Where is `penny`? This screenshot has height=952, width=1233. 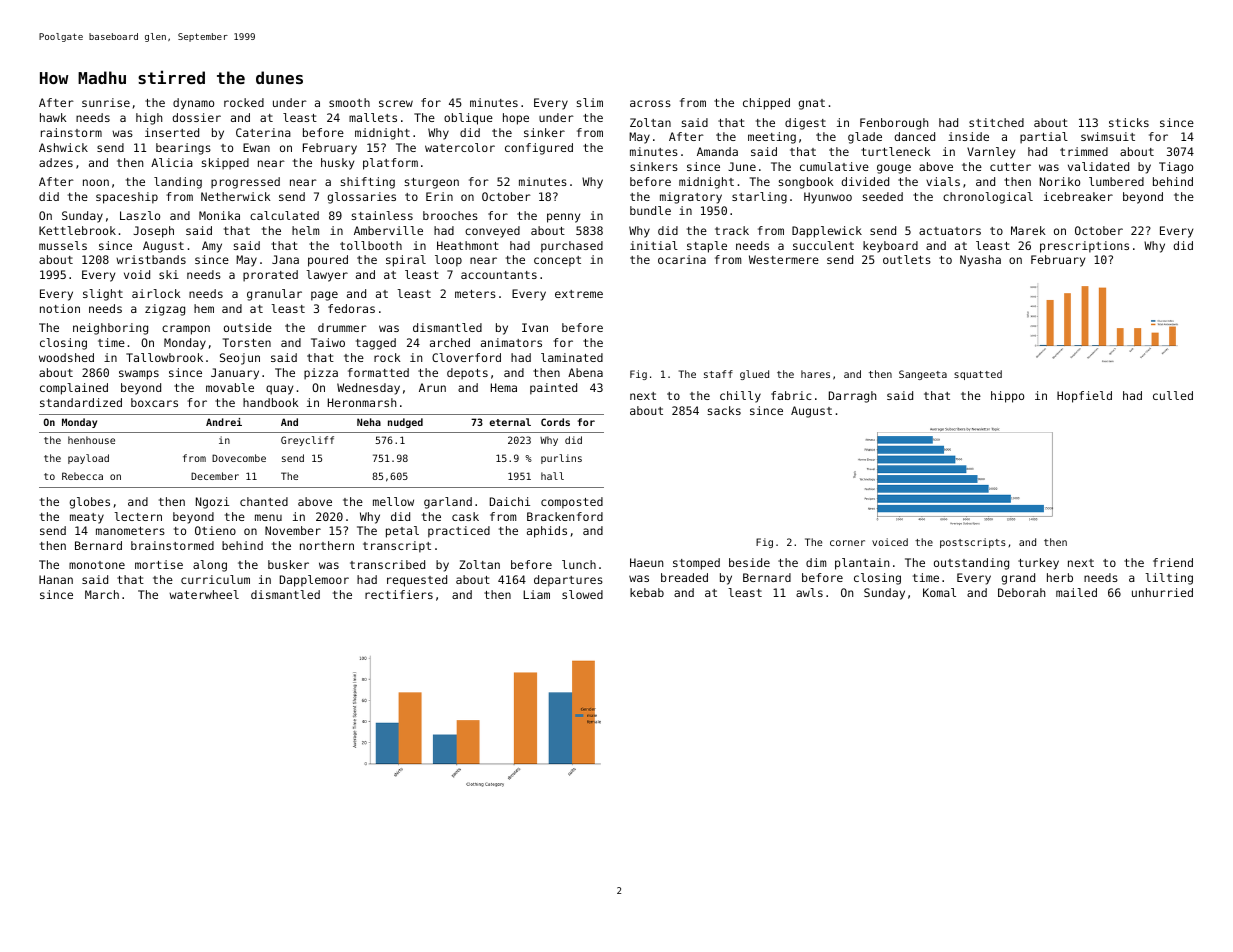
penny is located at coordinates (563, 218).
